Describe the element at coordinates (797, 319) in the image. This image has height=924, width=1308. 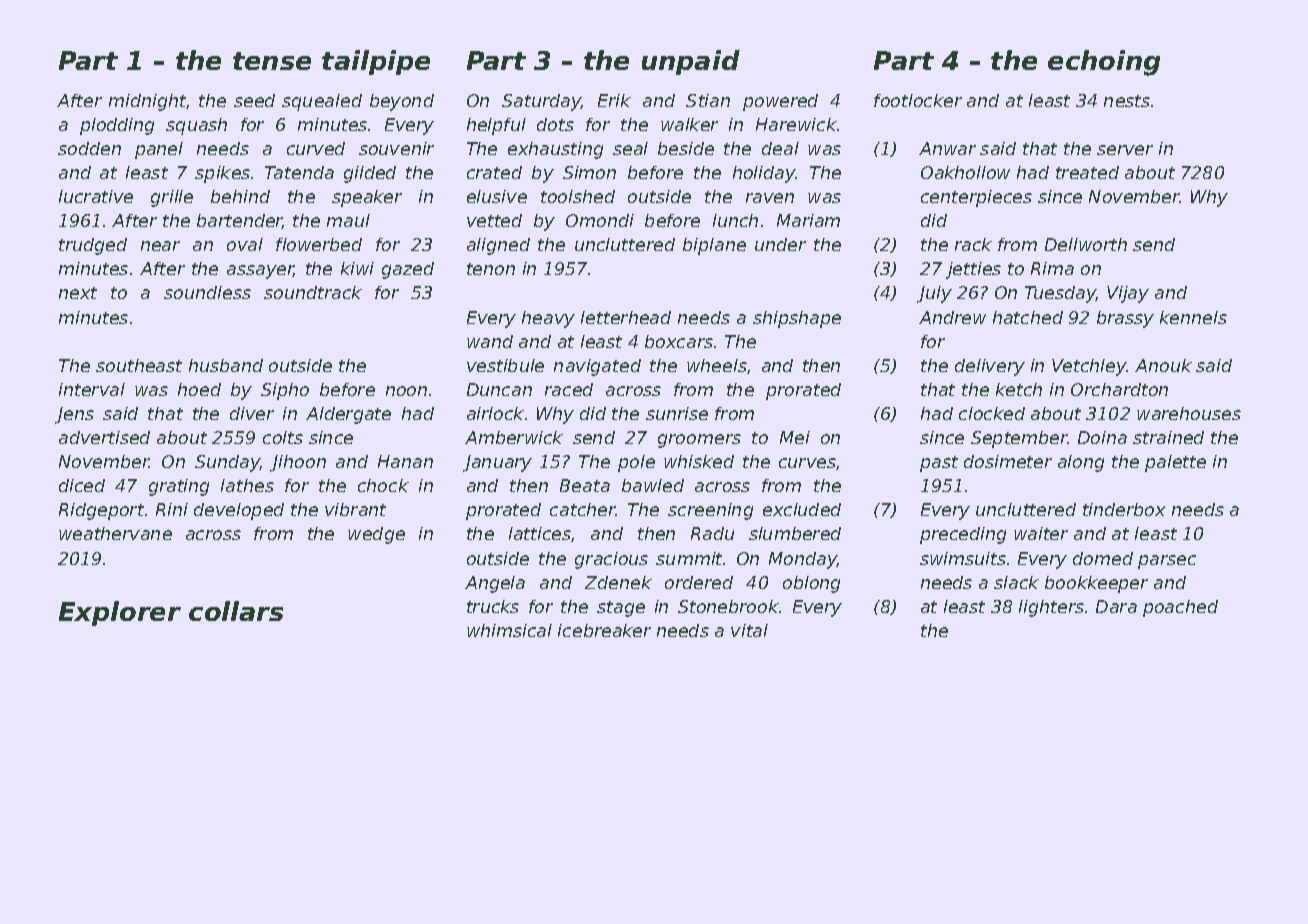
I see `shipshape` at that location.
